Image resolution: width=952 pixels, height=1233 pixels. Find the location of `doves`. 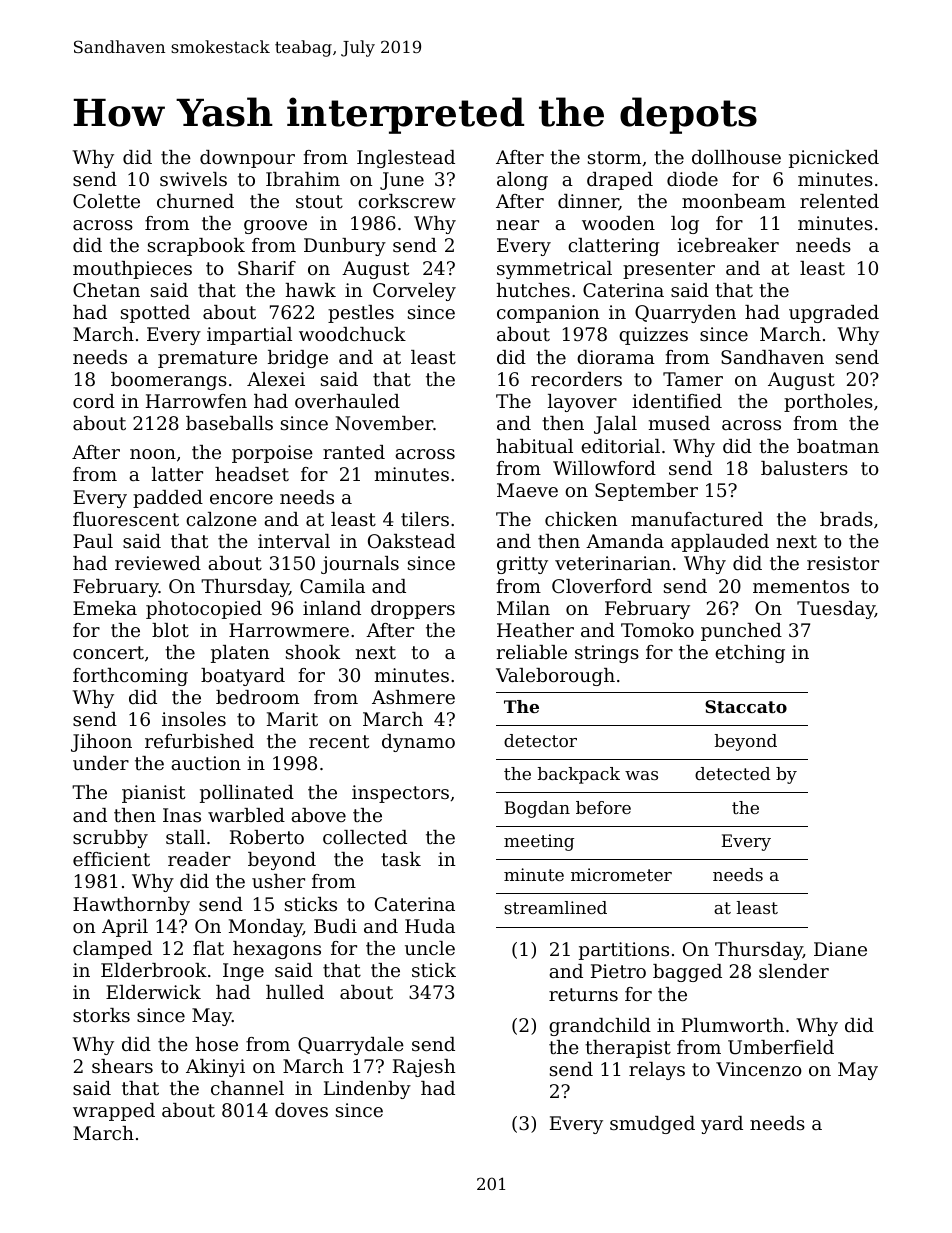

doves is located at coordinates (301, 1110).
